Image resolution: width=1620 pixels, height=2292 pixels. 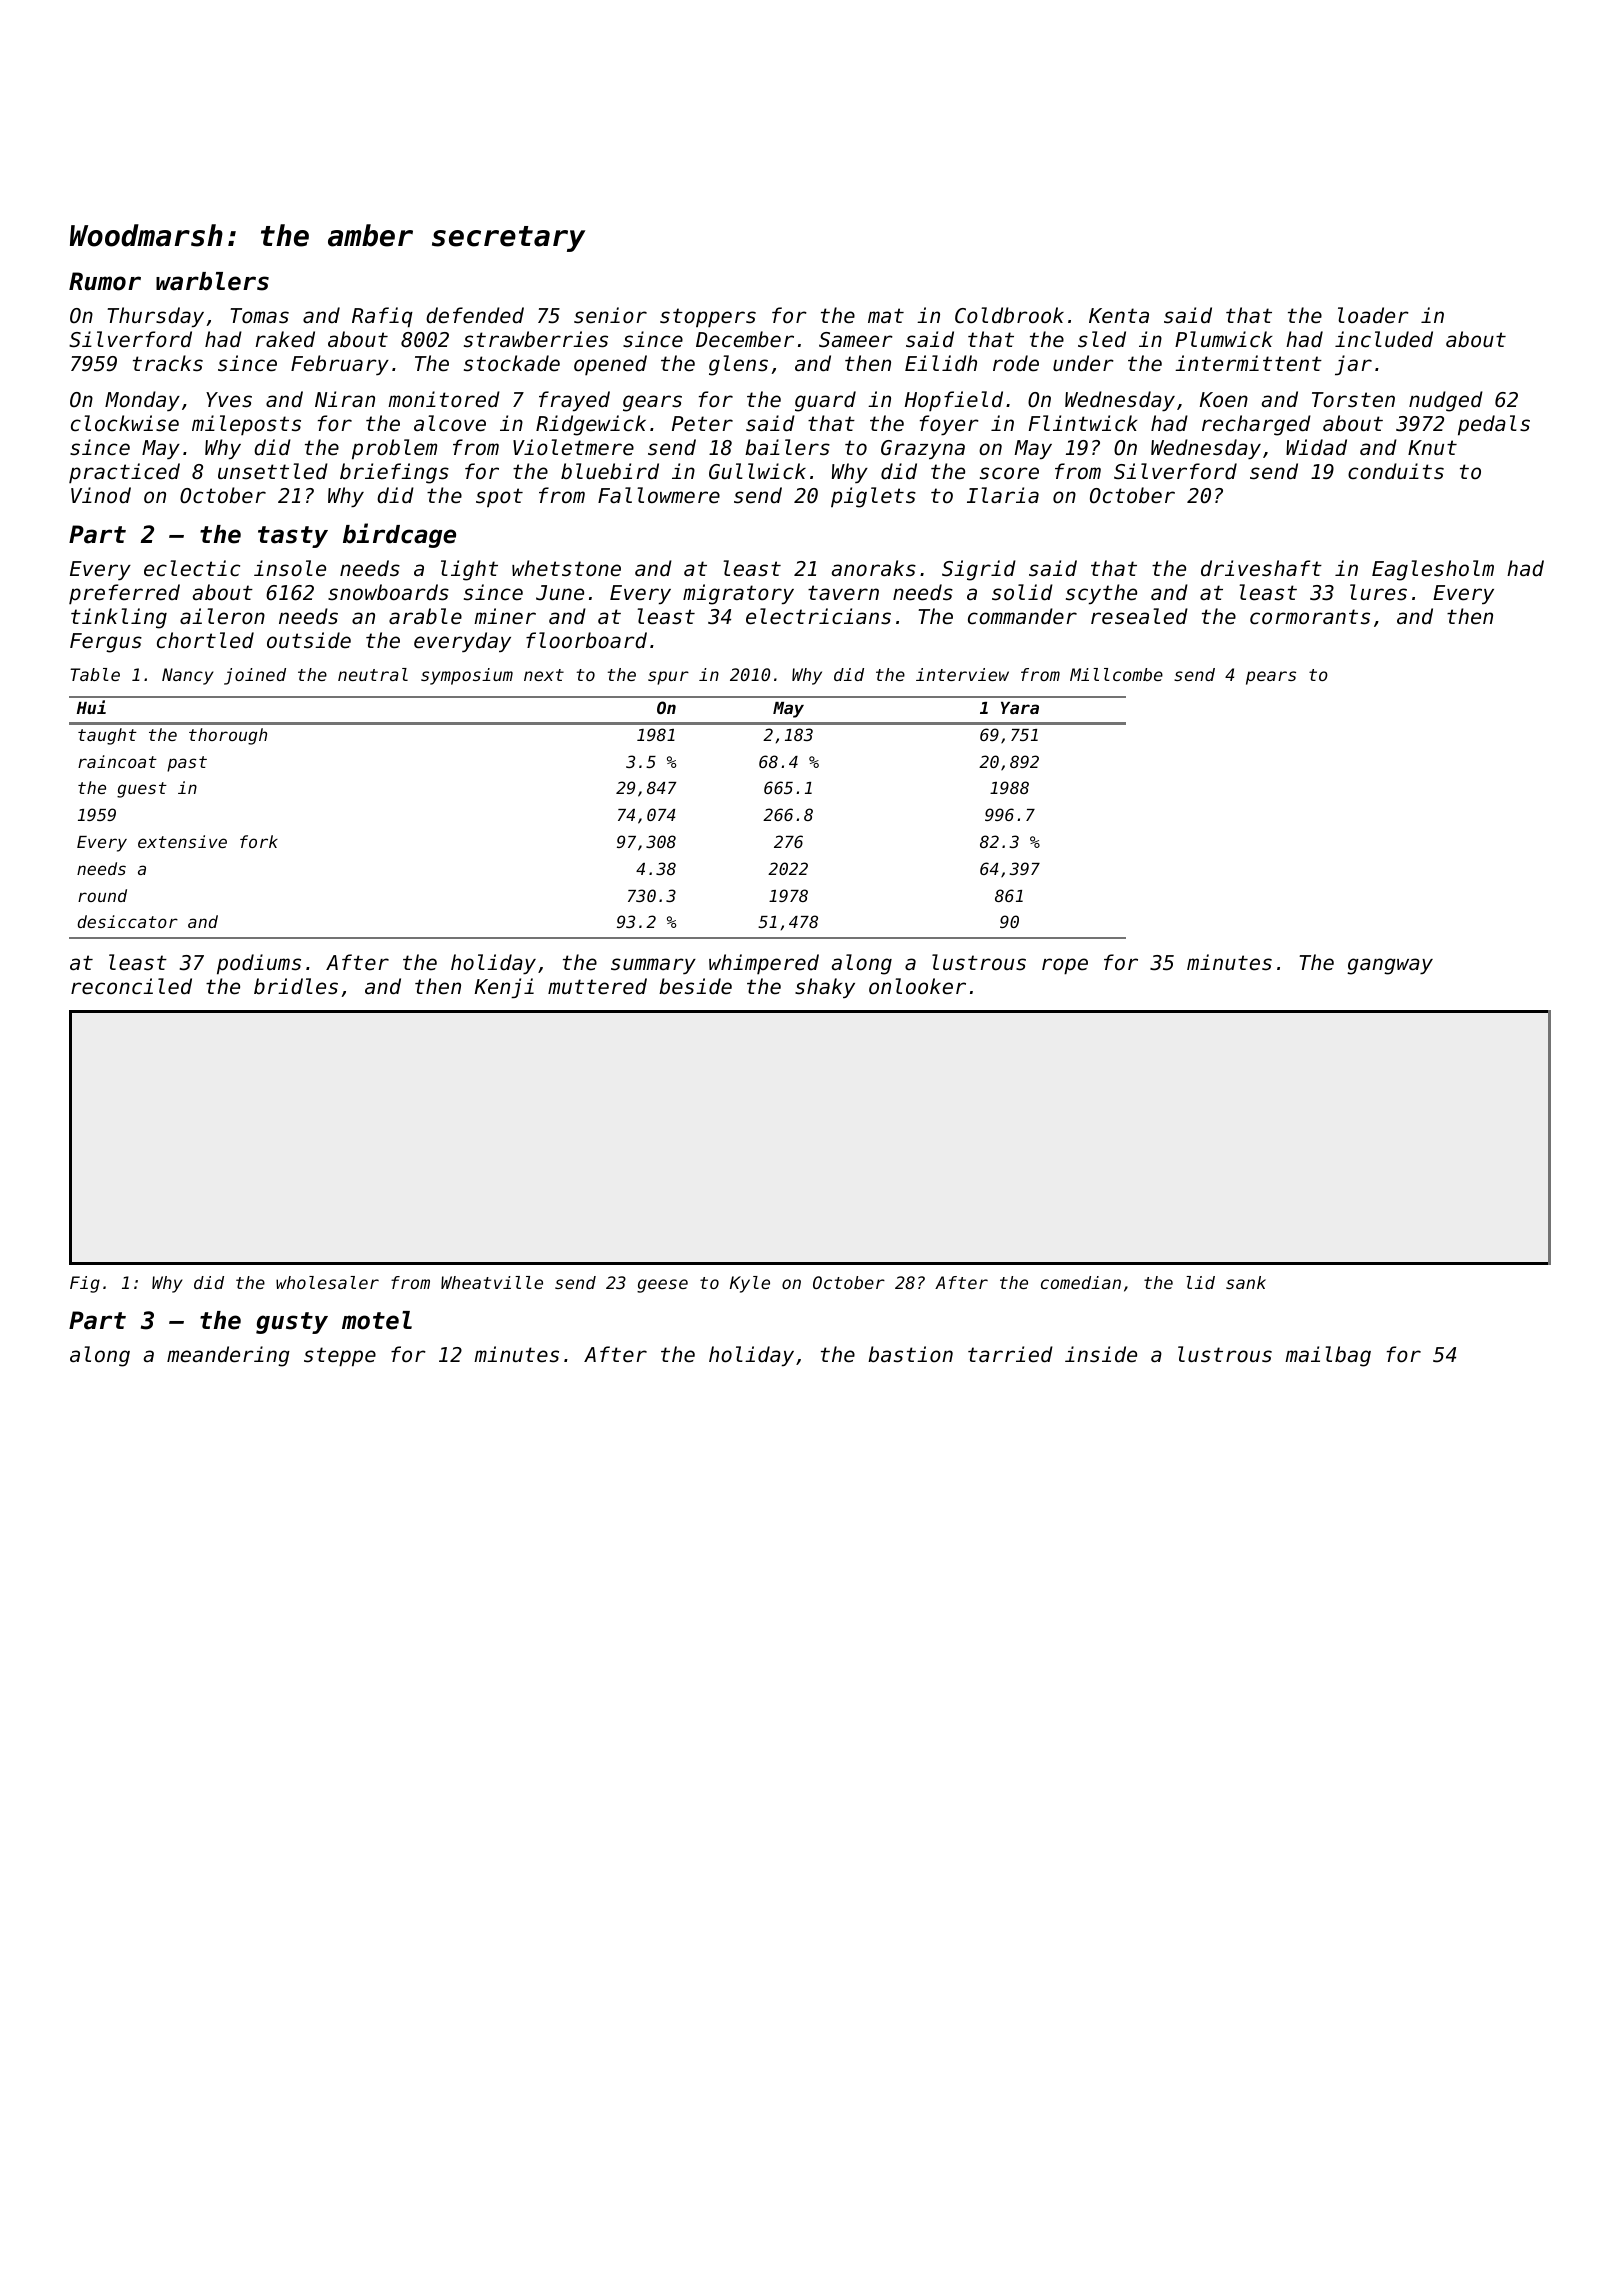 I want to click on Yara, so click(x=1020, y=708).
